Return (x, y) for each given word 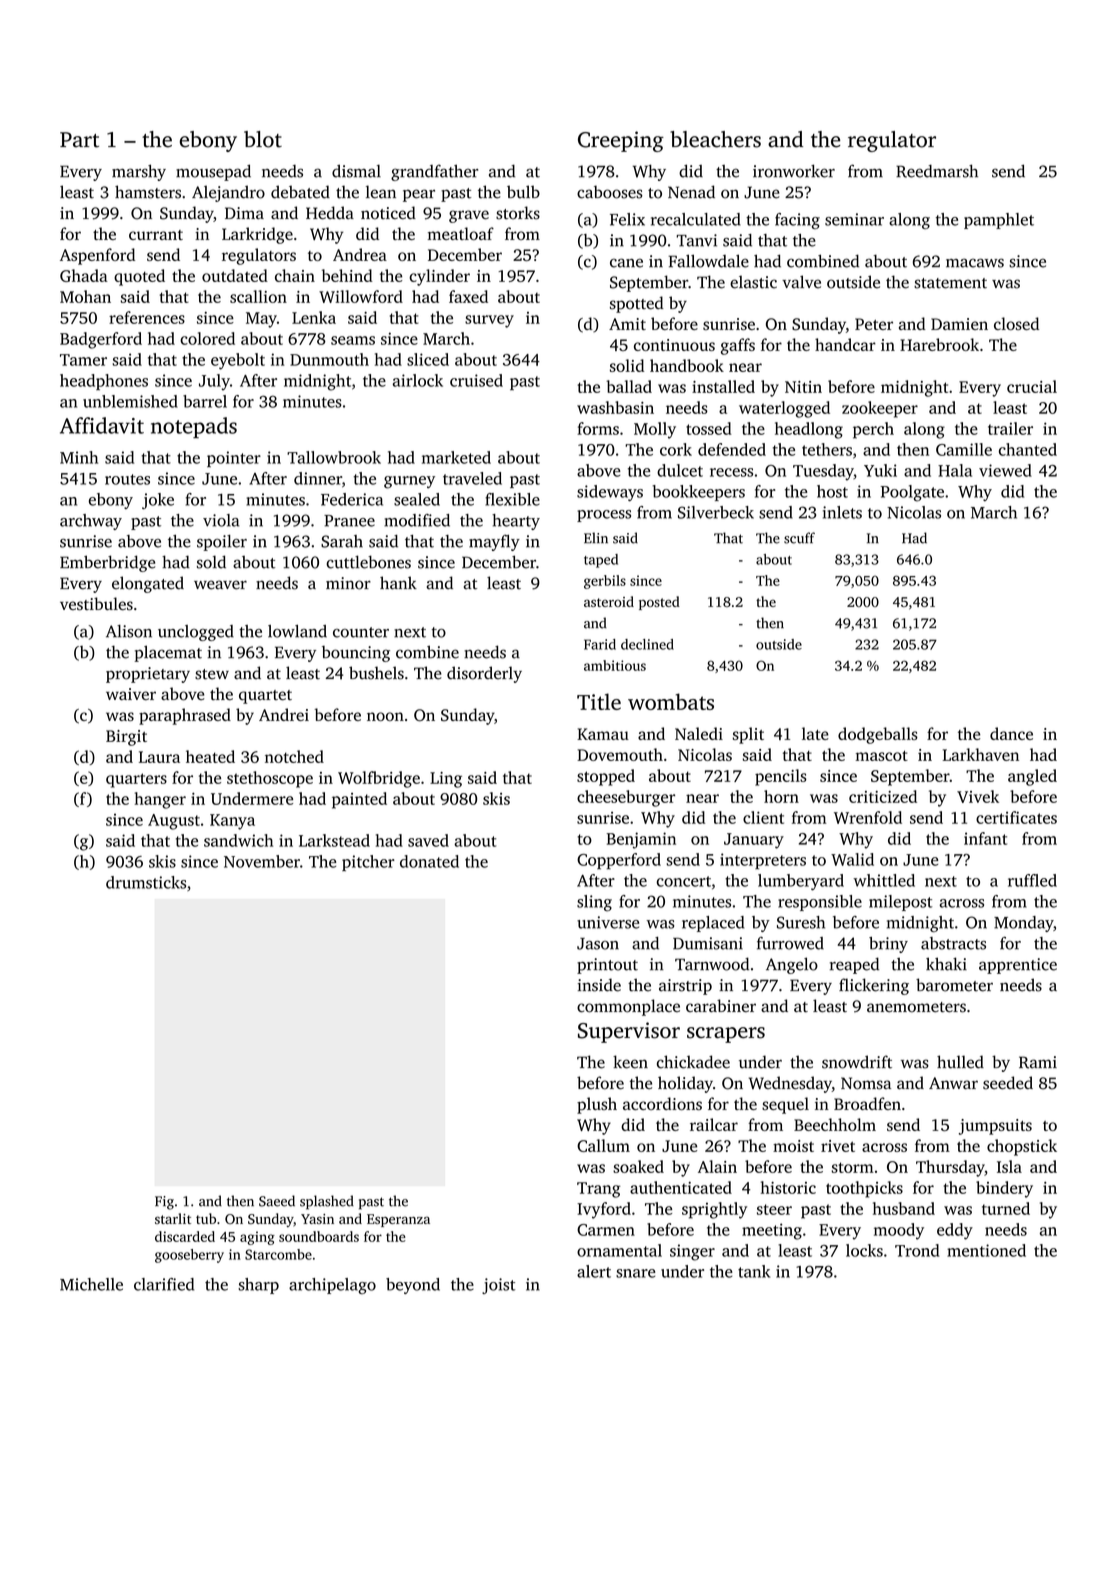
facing (797, 221)
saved (428, 840)
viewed (1005, 470)
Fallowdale (708, 261)
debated (300, 192)
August (174, 822)
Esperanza (398, 1220)
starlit (173, 1218)
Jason (598, 944)
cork (676, 449)
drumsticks (146, 882)
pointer (234, 459)
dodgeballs (878, 735)
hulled (960, 1062)
